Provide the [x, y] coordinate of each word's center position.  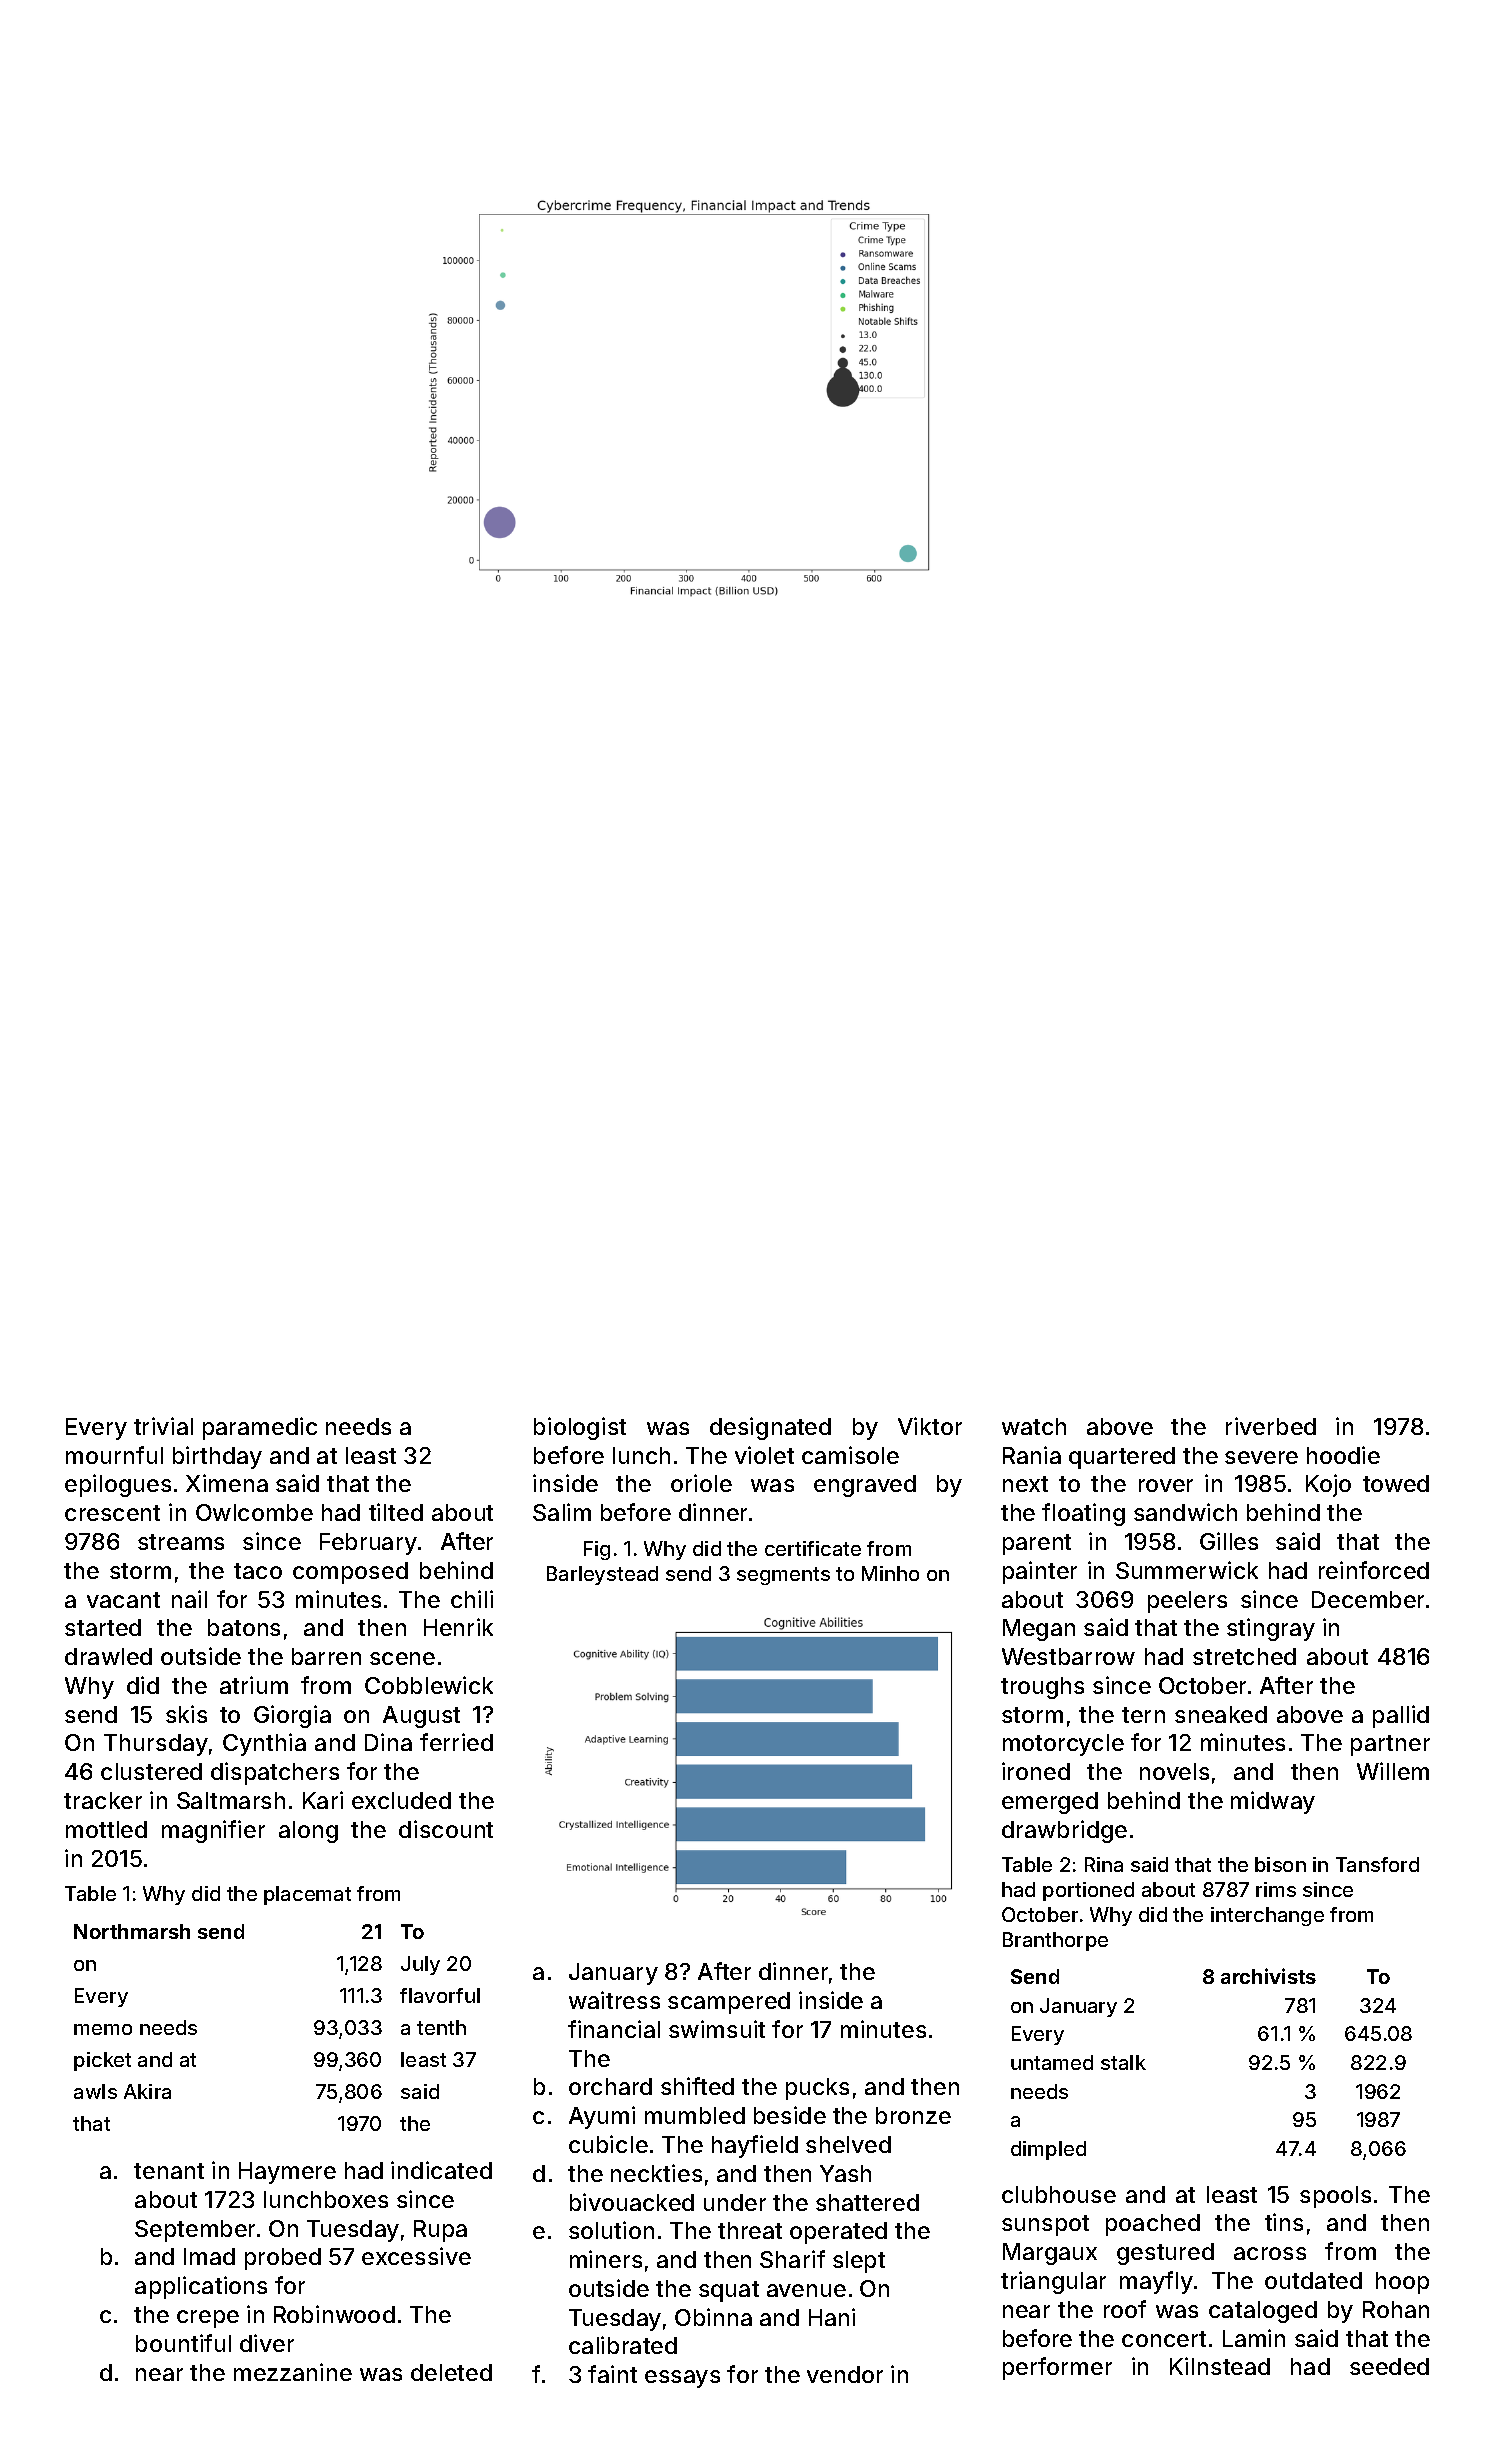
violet [764, 1455]
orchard [610, 2086]
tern [1143, 1715]
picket [102, 2061]
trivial [163, 1426]
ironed [1036, 1771]
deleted [451, 2372]
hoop [1402, 2283]
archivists [1268, 1976]
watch [1034, 1426]
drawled [108, 1656]
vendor [845, 2374]
